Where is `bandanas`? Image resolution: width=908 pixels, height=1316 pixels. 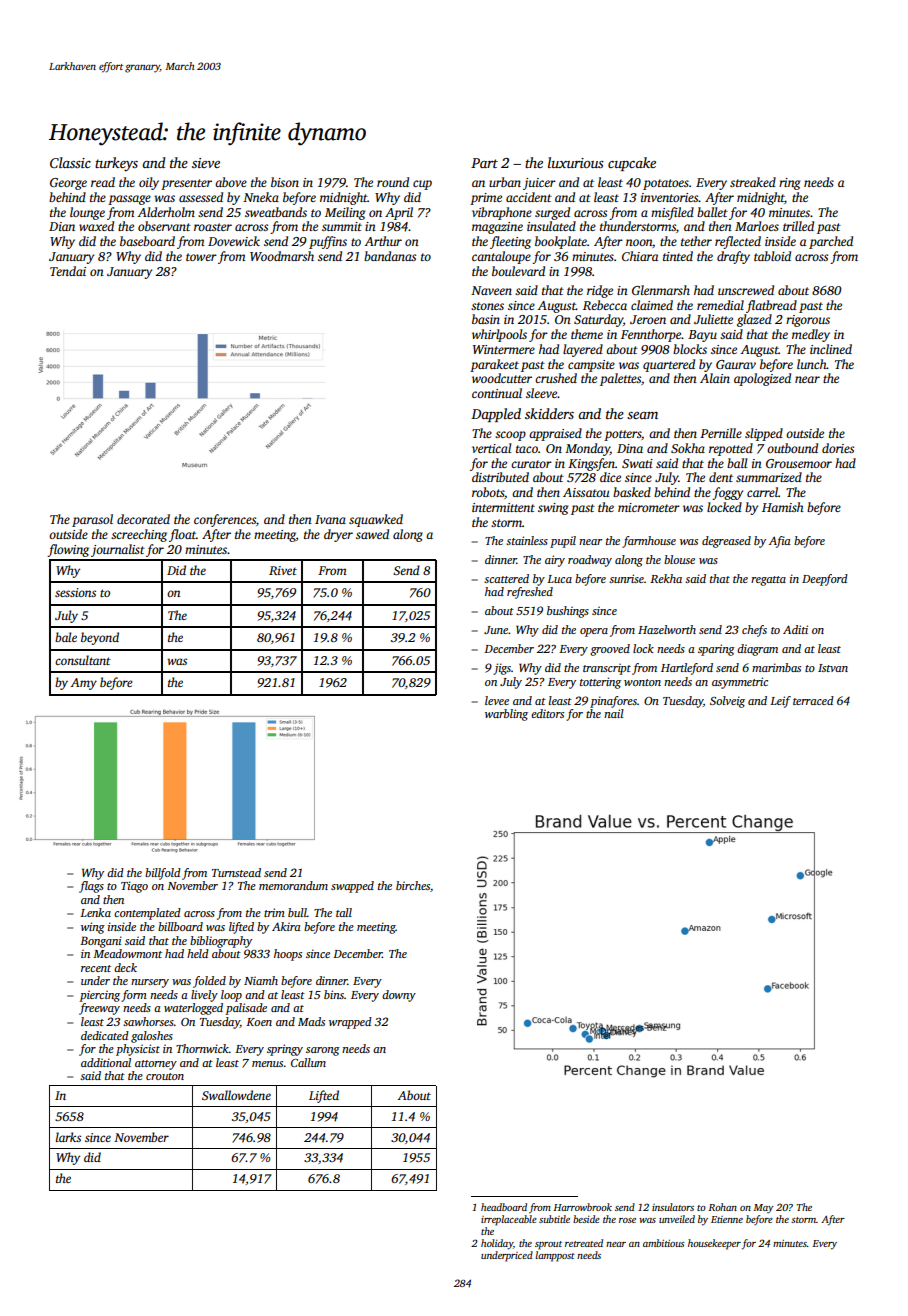 bandanas is located at coordinates (390, 256).
